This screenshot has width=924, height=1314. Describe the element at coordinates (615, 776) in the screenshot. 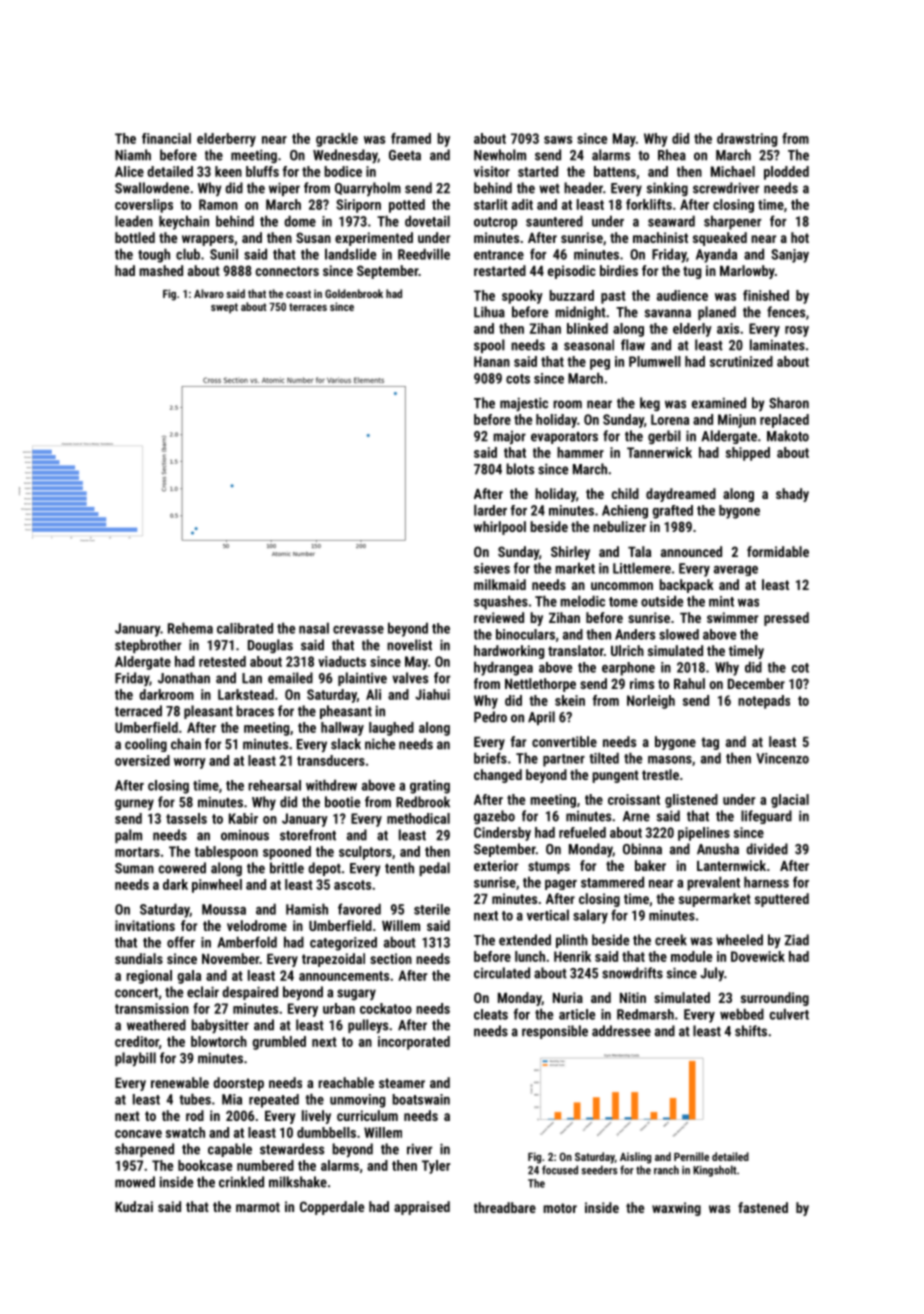

I see `pungent` at that location.
